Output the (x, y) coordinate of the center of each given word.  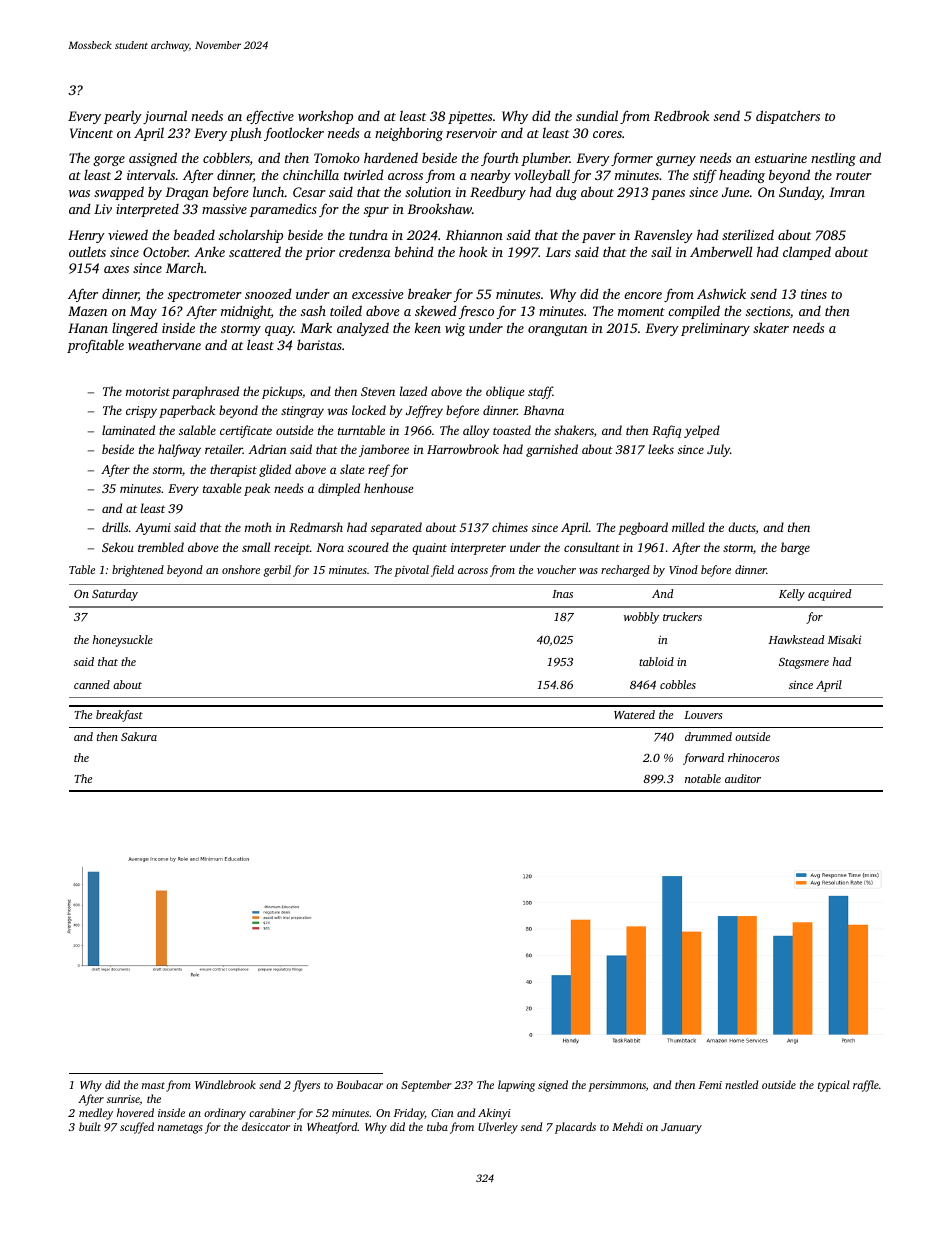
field (442, 571)
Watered (634, 714)
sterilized (748, 234)
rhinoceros (754, 757)
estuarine (781, 158)
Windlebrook (225, 1084)
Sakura (139, 736)
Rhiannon (474, 235)
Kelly (792, 595)
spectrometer (205, 296)
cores (607, 134)
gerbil (277, 571)
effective (270, 117)
